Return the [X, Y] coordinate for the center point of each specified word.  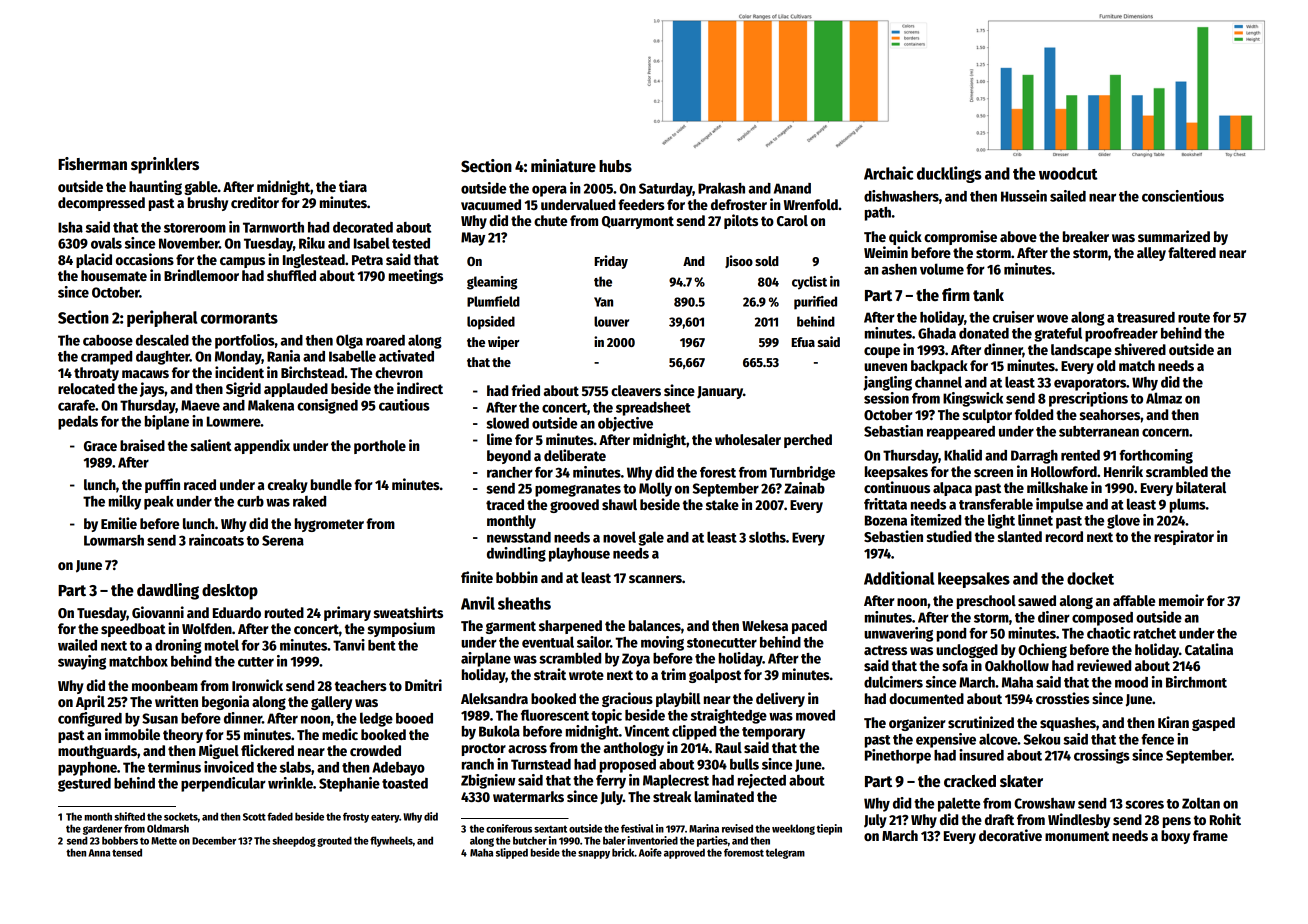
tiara [353, 186]
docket [1090, 578]
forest [718, 472]
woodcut [1068, 173]
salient [211, 445]
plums [1188, 505]
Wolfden [207, 628]
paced [809, 627]
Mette [164, 841]
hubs [615, 166]
